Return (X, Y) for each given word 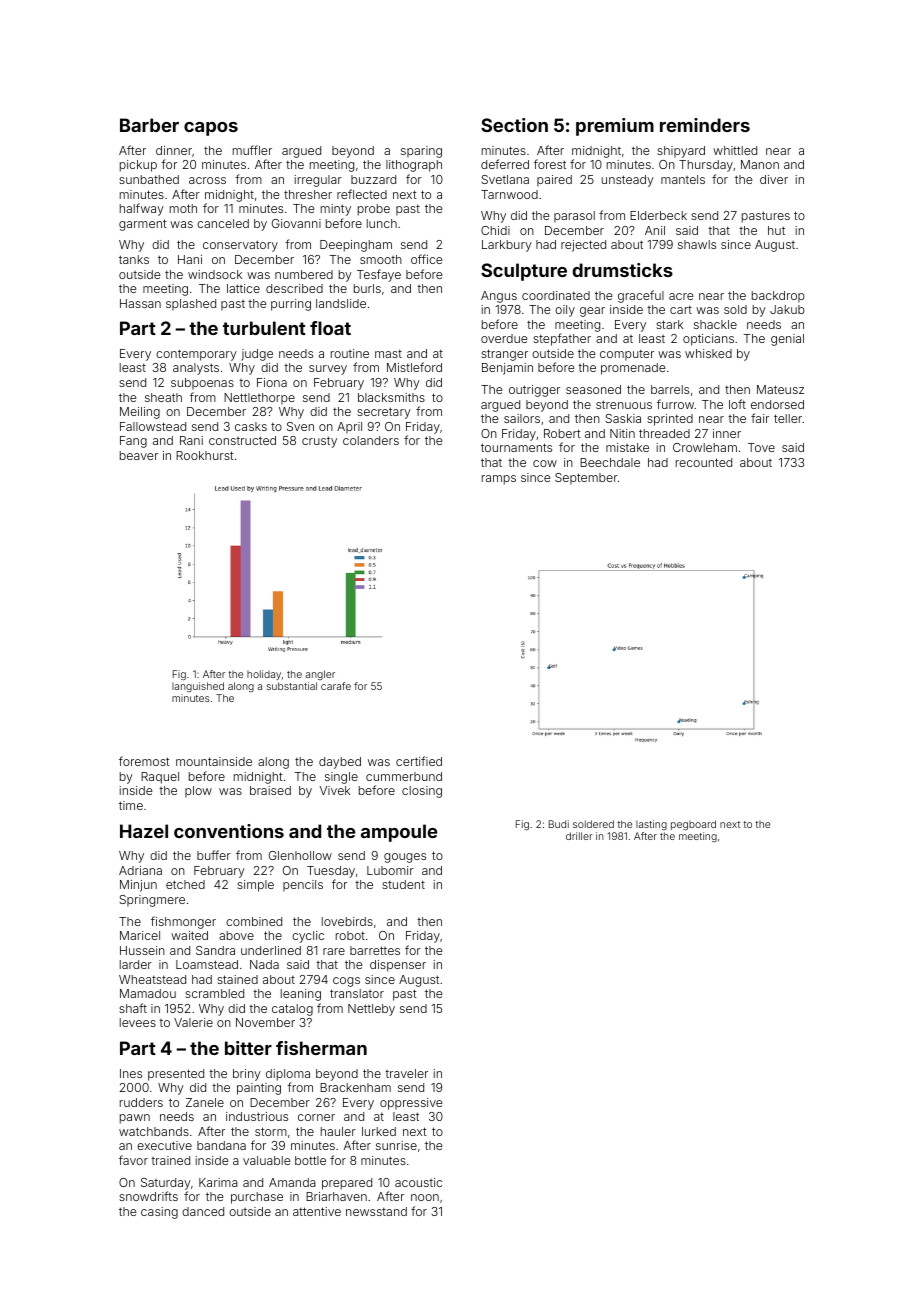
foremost (144, 761)
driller (579, 836)
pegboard (693, 825)
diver (774, 179)
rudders (141, 1102)
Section (514, 125)
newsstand (376, 1211)
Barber (149, 125)
